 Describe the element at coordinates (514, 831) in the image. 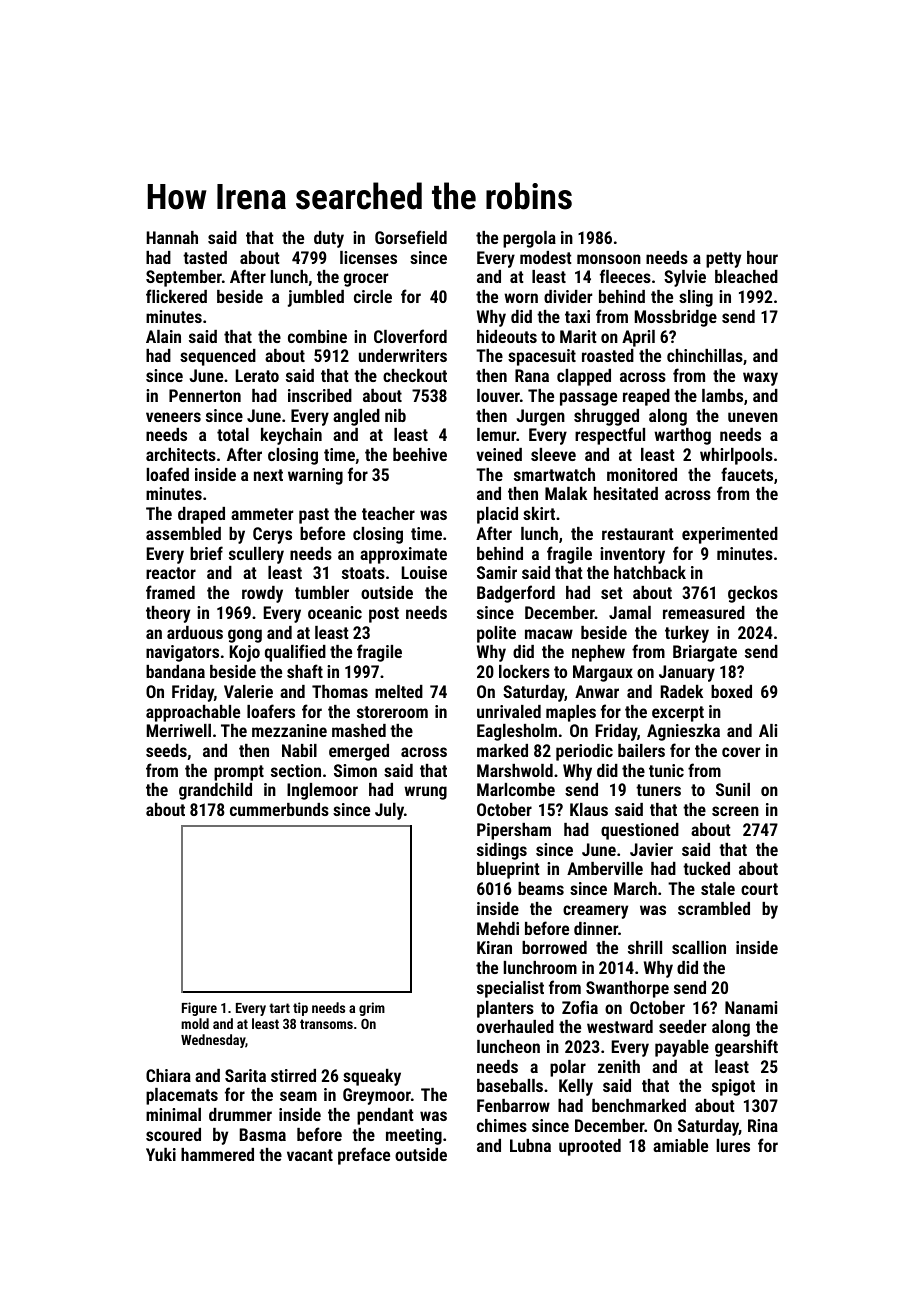

I see `Pipersham` at that location.
